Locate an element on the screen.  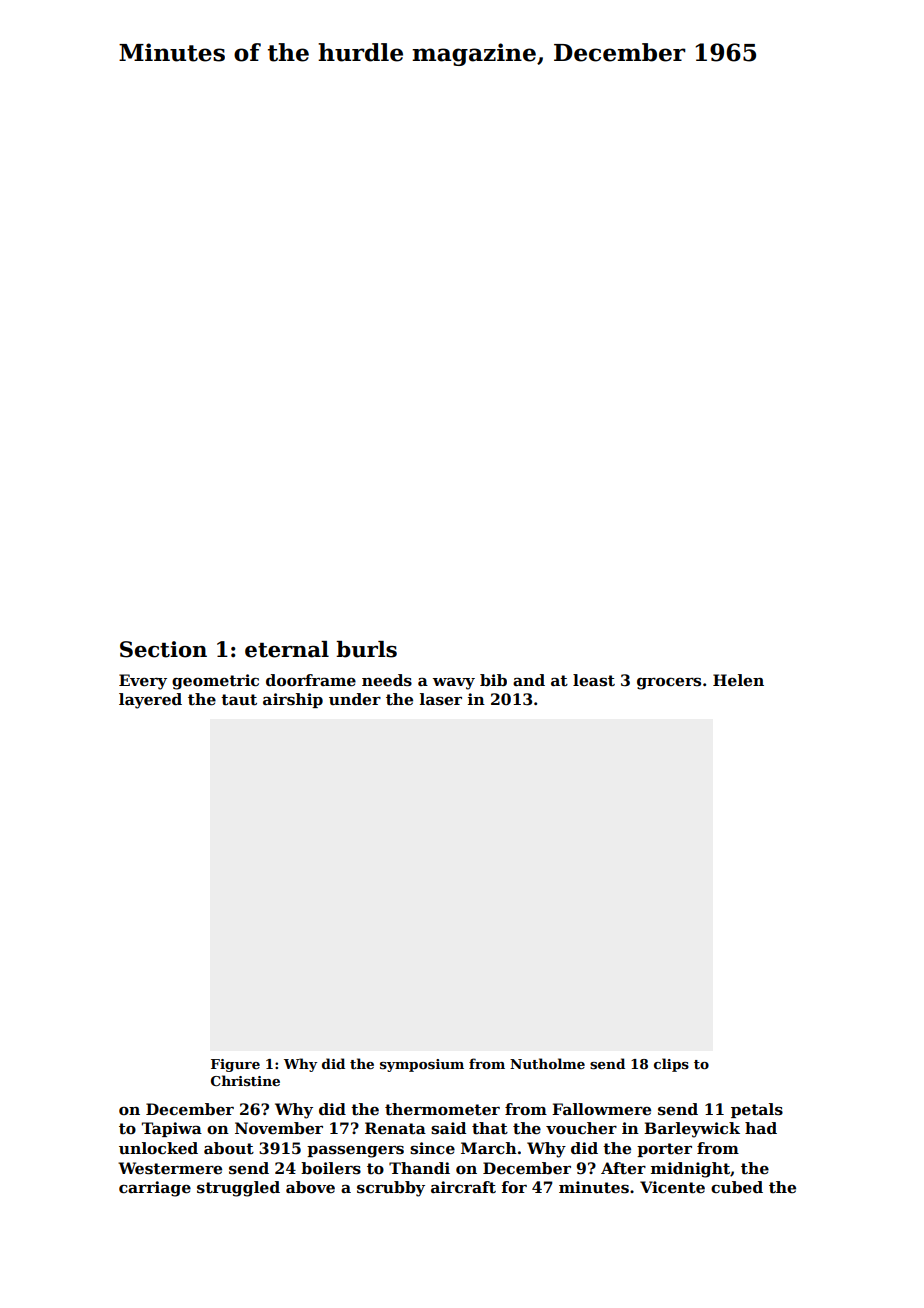
carriage is located at coordinates (155, 1189).
